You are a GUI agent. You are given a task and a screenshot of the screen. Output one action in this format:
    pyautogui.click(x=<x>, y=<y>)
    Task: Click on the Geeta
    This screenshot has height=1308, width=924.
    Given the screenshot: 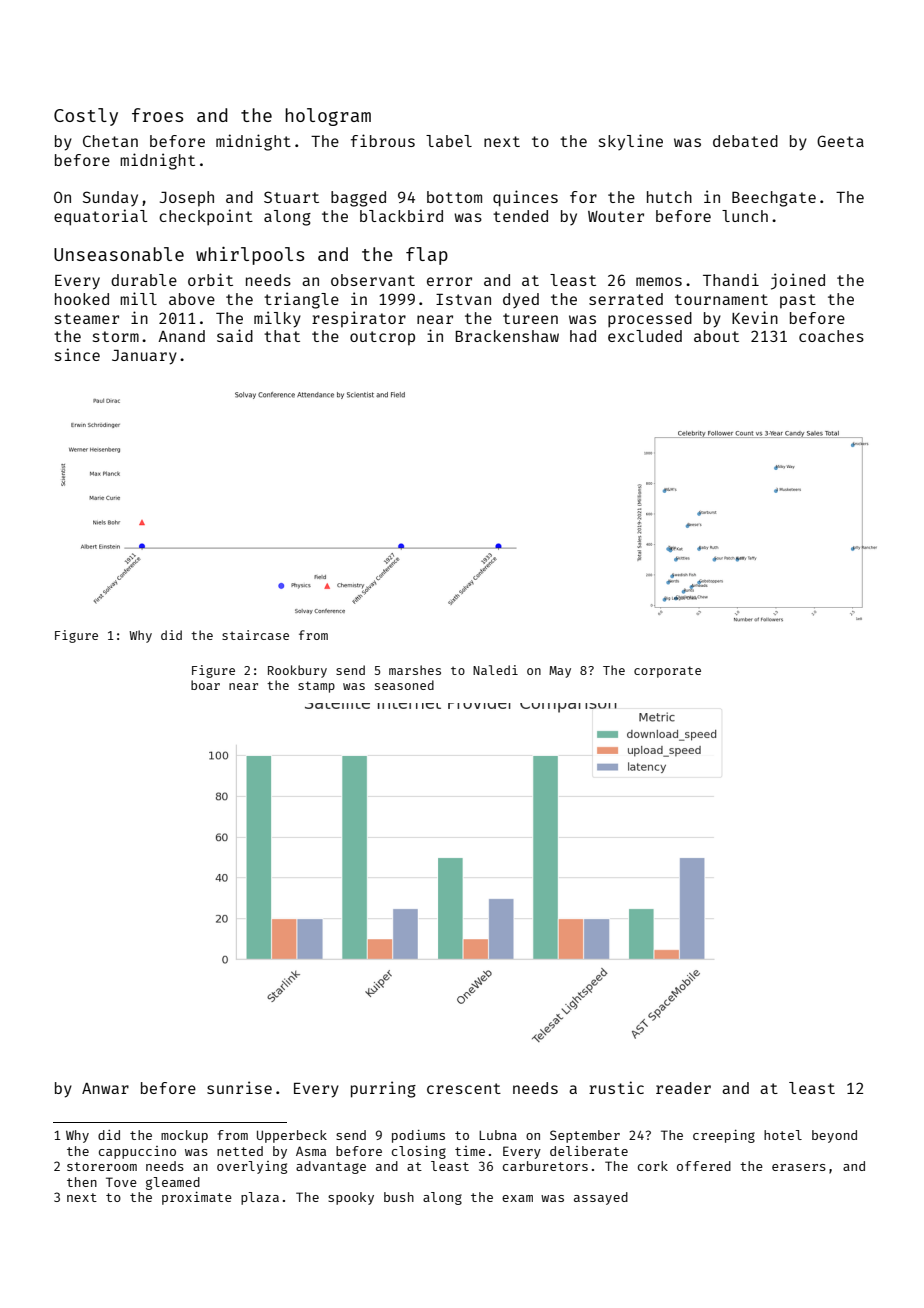 What is the action you would take?
    pyautogui.click(x=840, y=141)
